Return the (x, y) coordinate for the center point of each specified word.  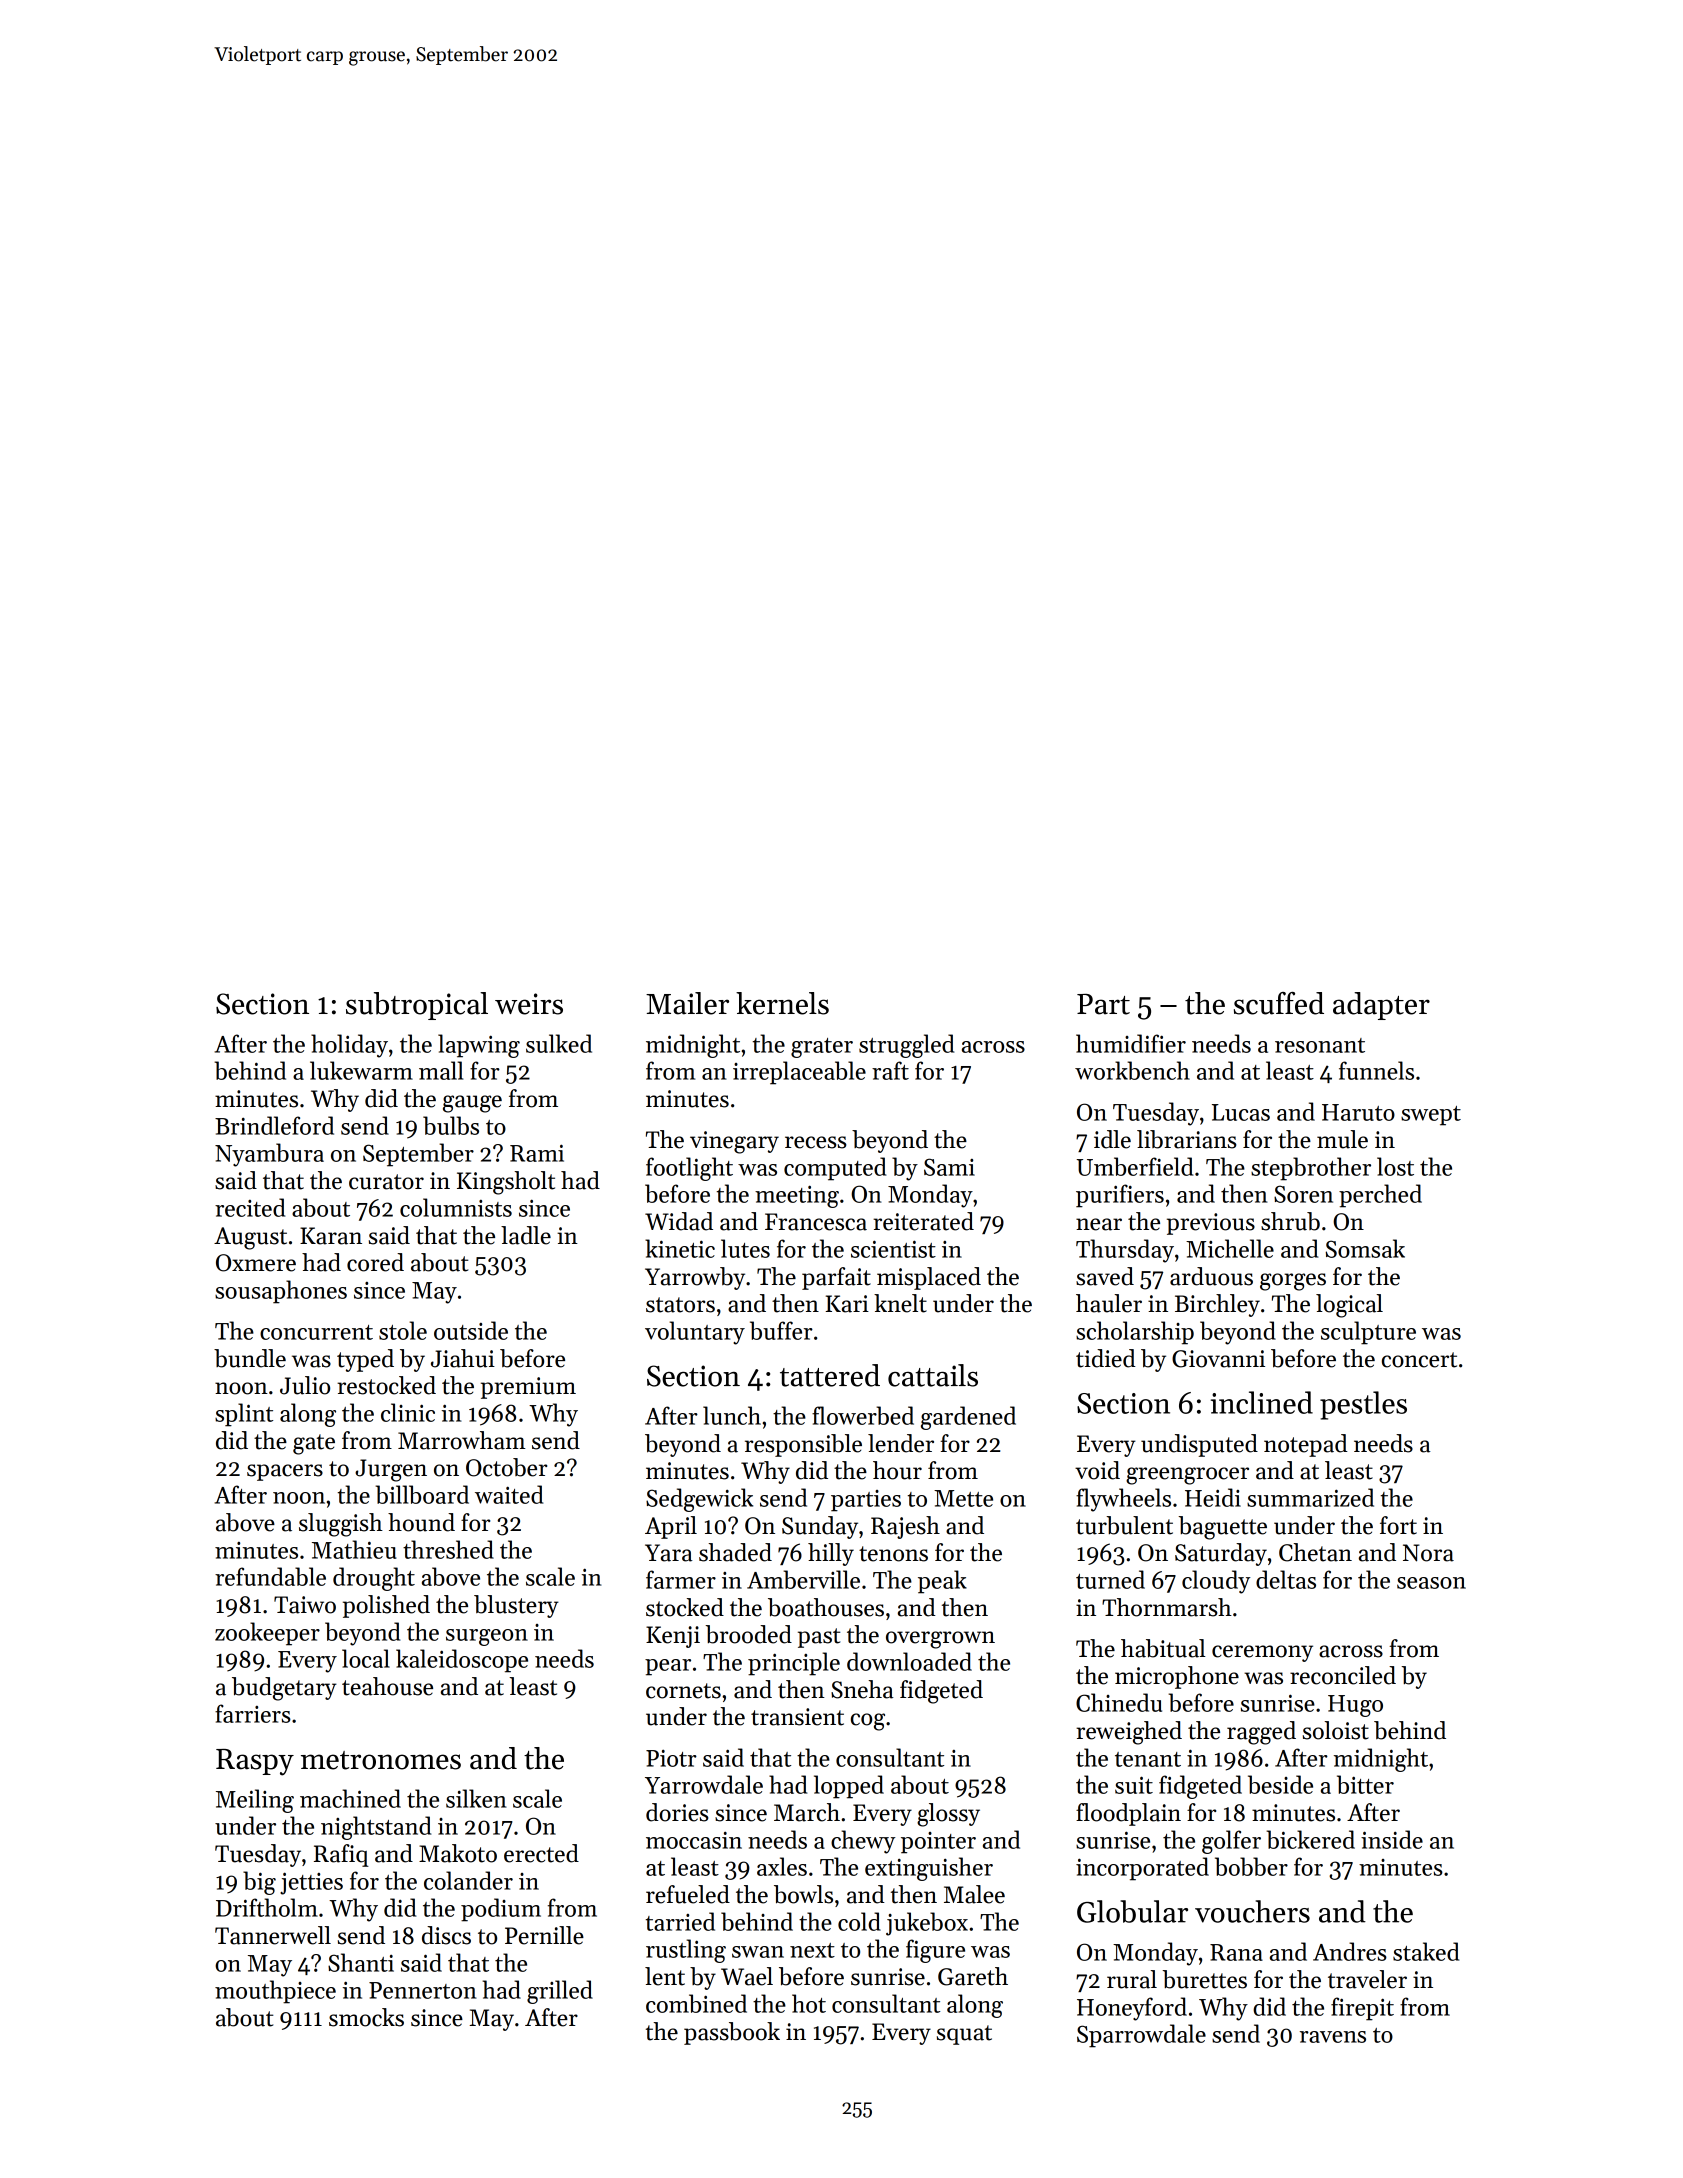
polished (386, 1606)
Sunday (820, 1527)
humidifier (1131, 1043)
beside (1280, 1784)
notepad (1306, 1445)
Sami (949, 1167)
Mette (963, 1498)
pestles (1363, 1405)
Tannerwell (273, 1935)
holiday (349, 1046)
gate (314, 1444)
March (807, 1812)
